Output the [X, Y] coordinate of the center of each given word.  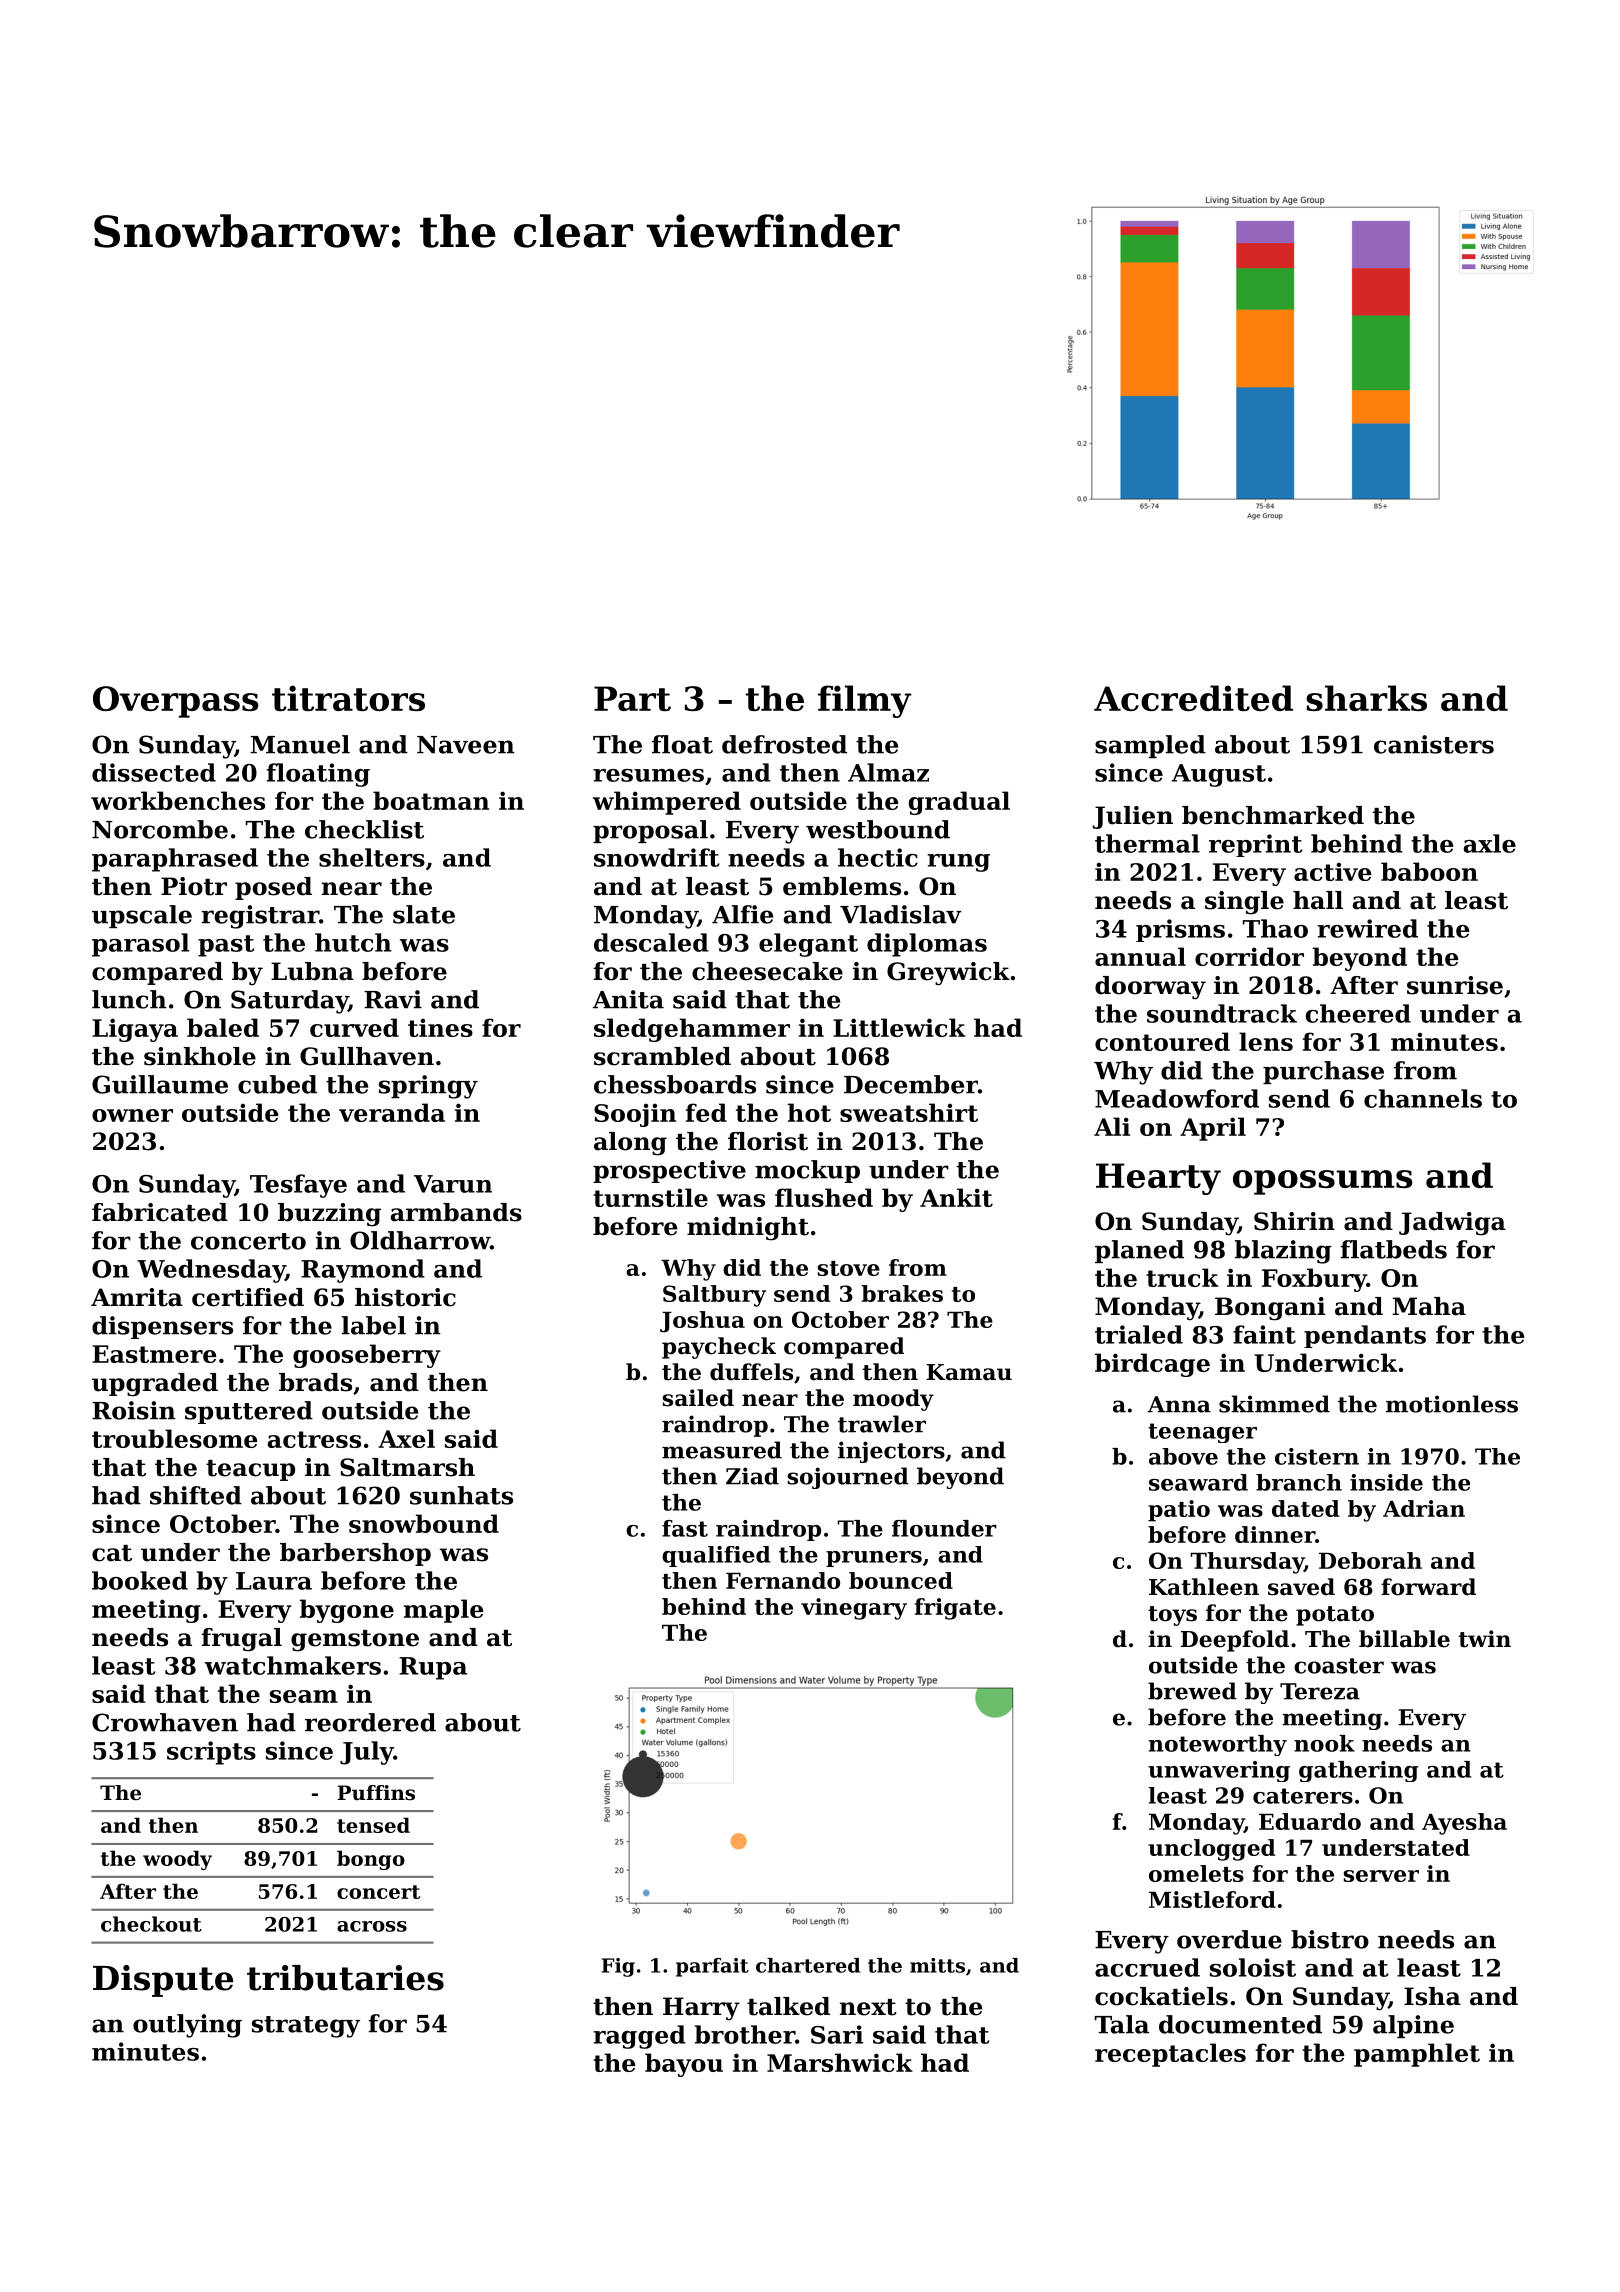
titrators [348, 698]
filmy [865, 701]
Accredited [1193, 698]
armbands [456, 1212]
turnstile [650, 1197]
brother [745, 2034]
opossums [1323, 1182]
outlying [187, 2026]
